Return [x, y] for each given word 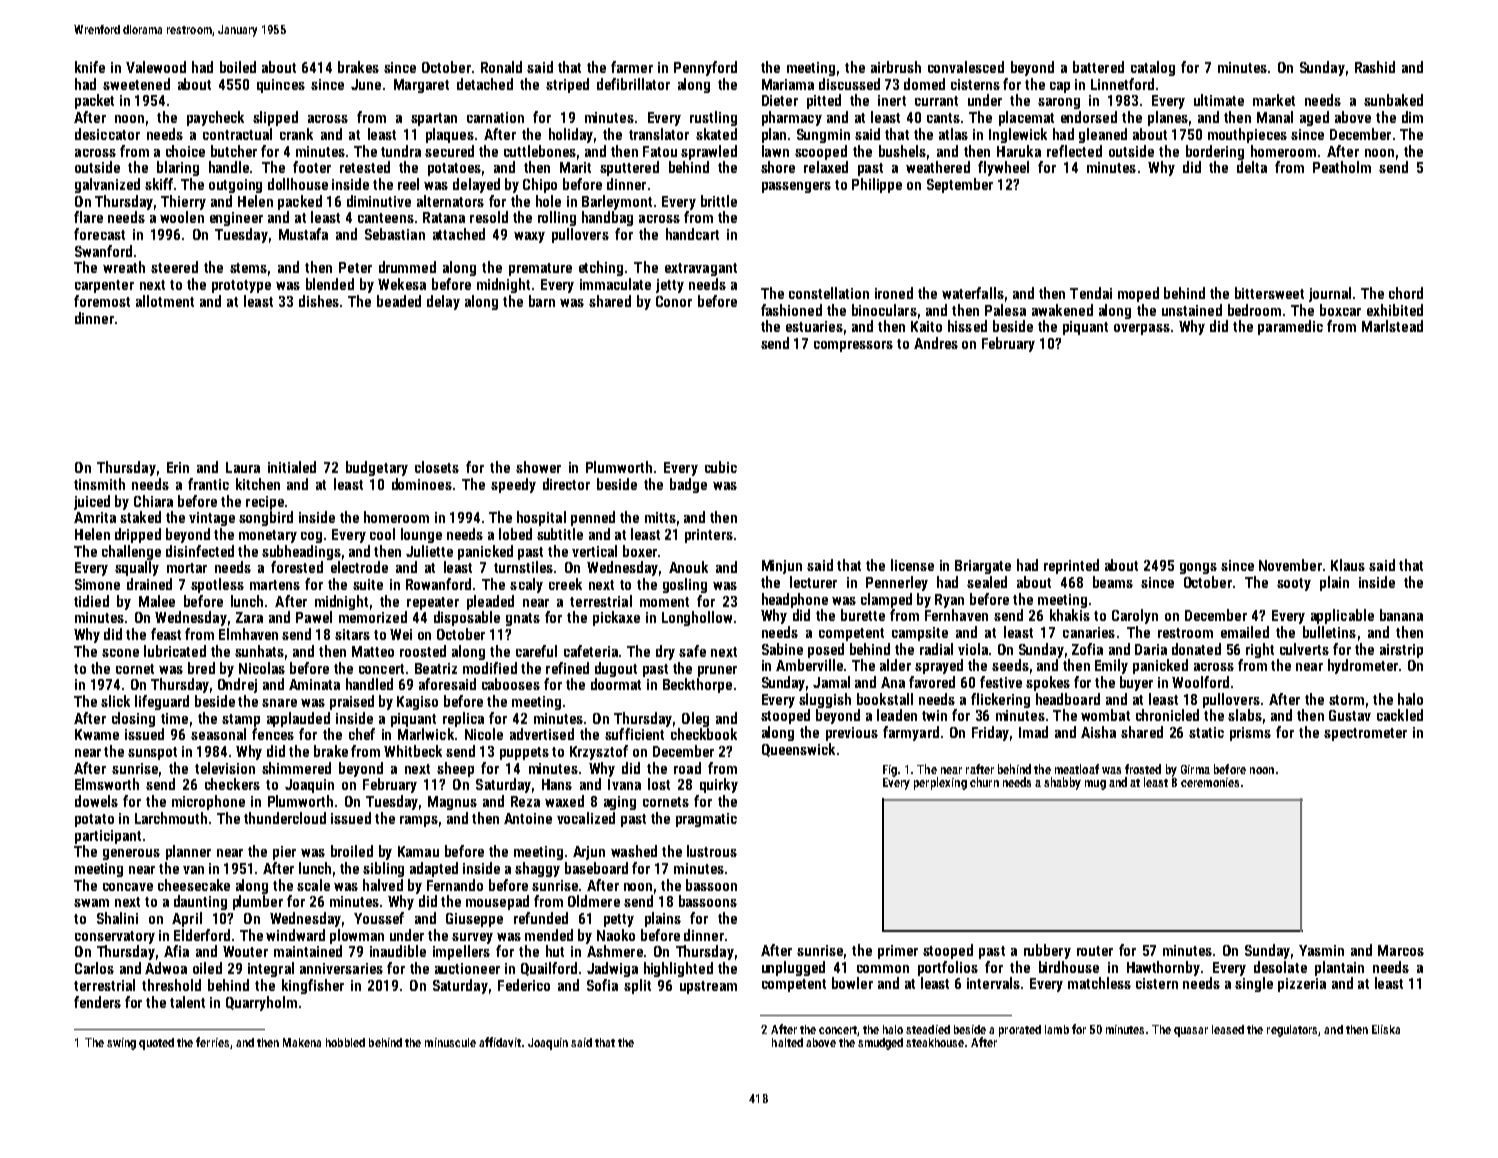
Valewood [156, 67]
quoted [156, 1044]
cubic [721, 467]
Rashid [1375, 67]
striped [567, 85]
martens [275, 585]
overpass [1142, 329]
